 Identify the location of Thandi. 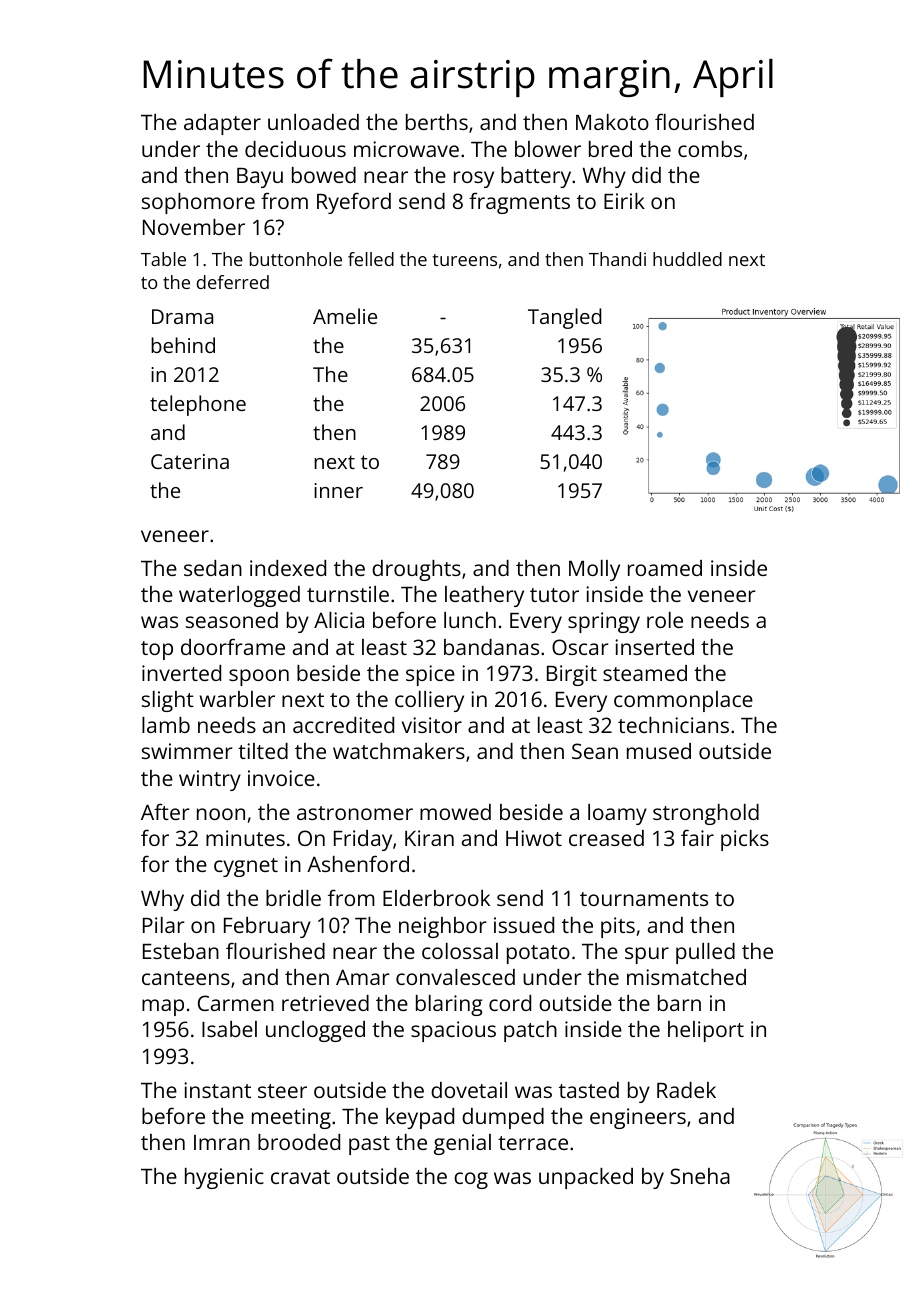
(617, 259).
